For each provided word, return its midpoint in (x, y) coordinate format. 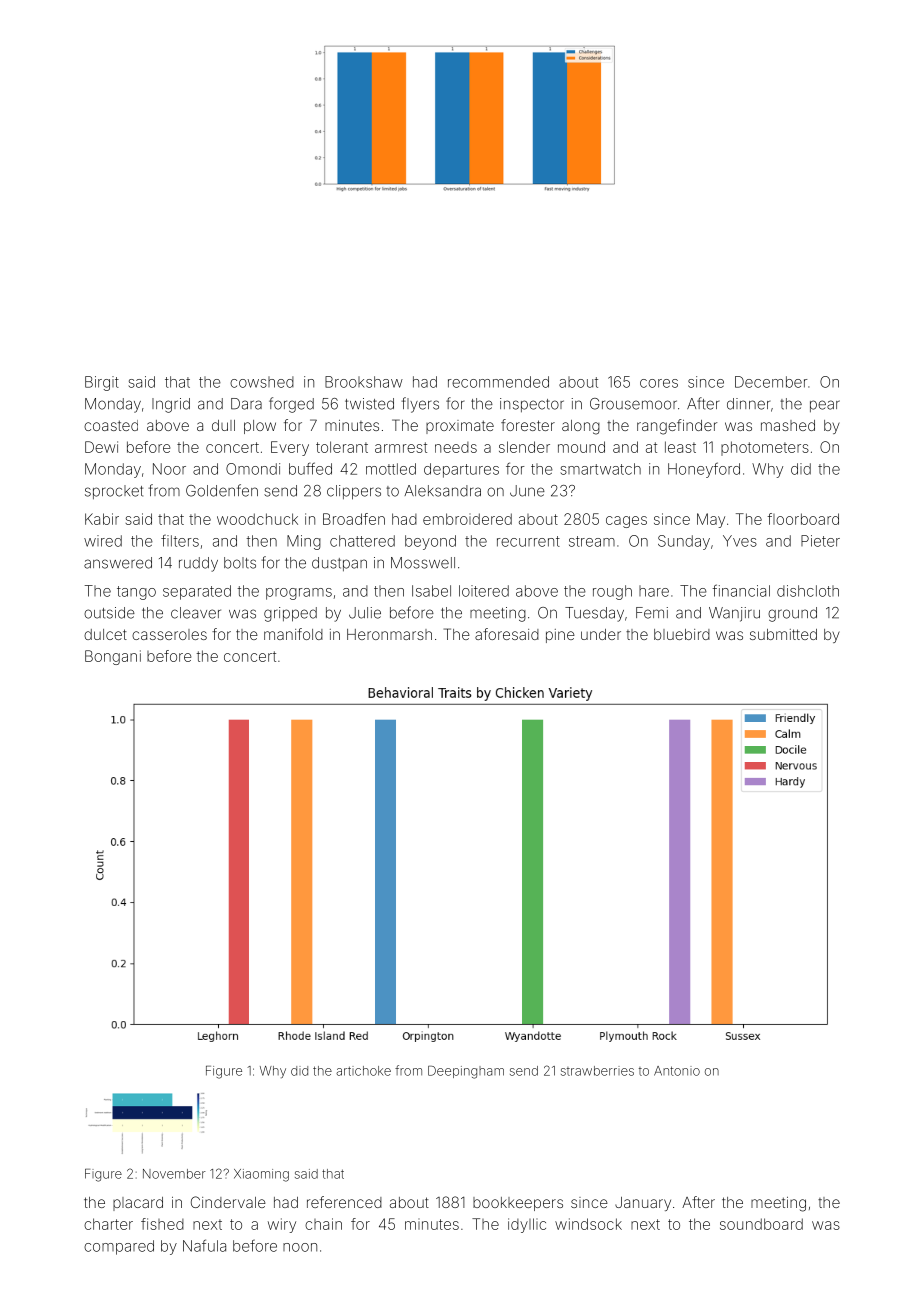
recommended (498, 382)
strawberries (597, 1071)
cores (659, 383)
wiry (282, 1225)
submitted (783, 634)
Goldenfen (222, 490)
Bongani (113, 657)
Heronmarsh (389, 634)
